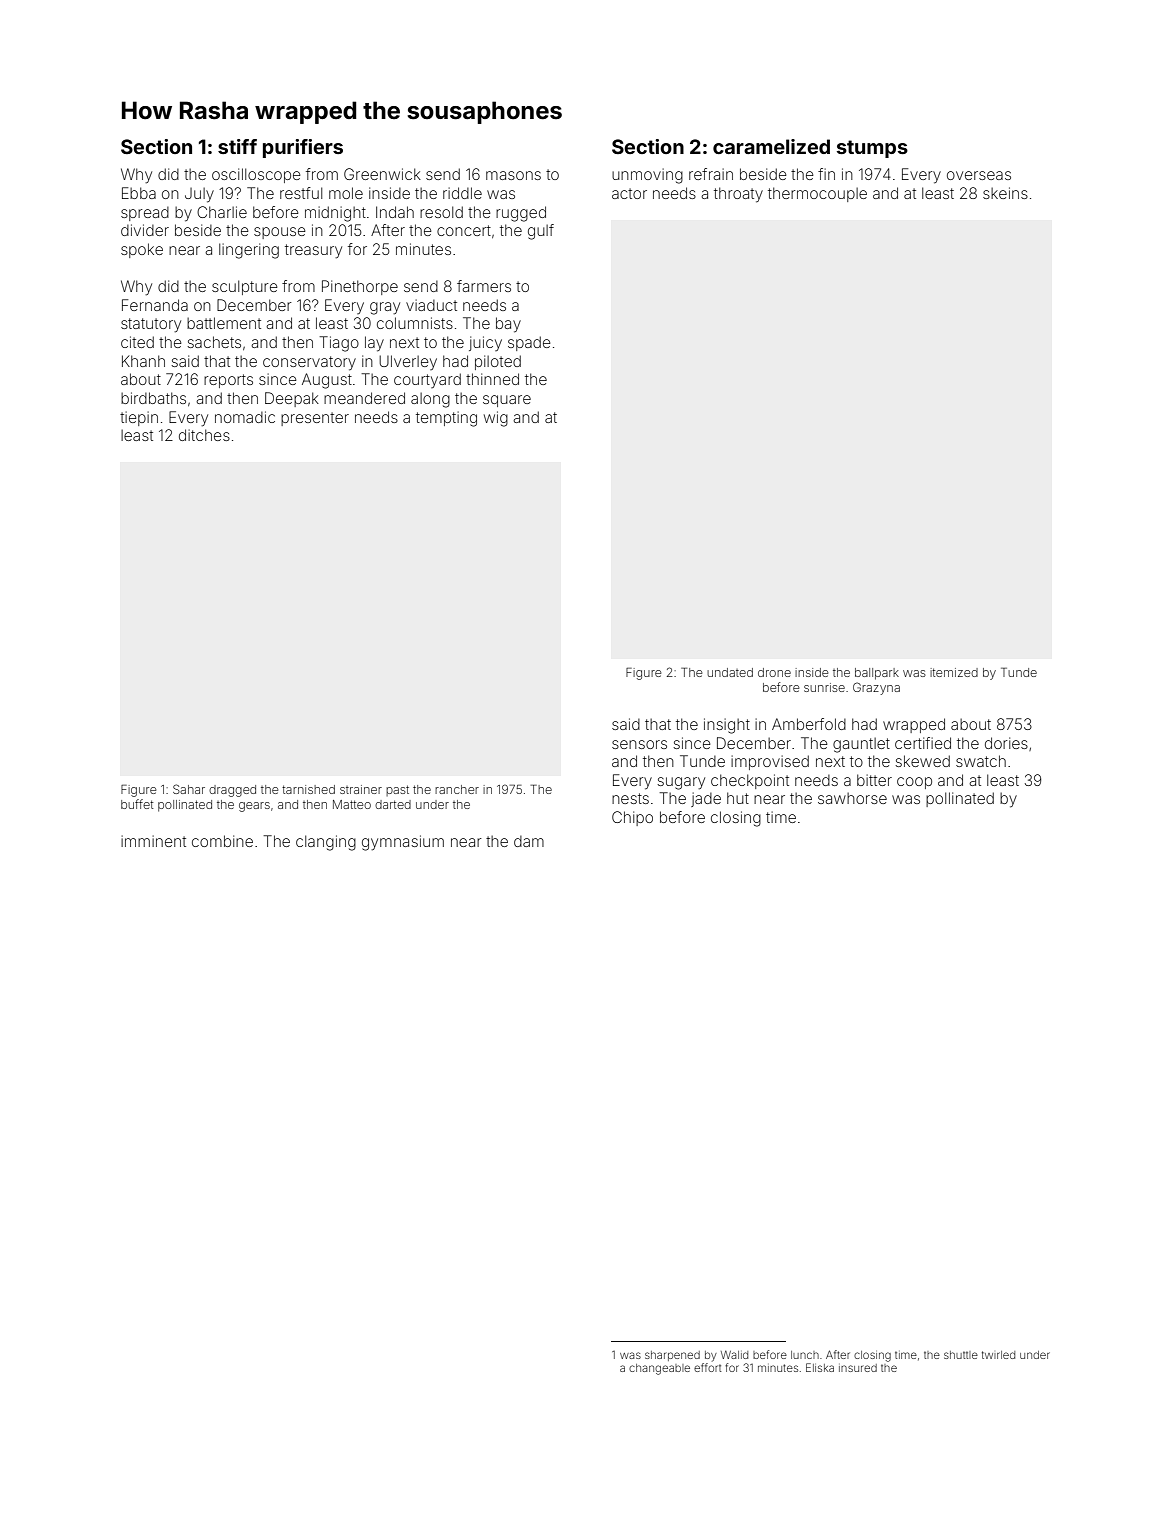  I want to click on coop, so click(914, 783).
